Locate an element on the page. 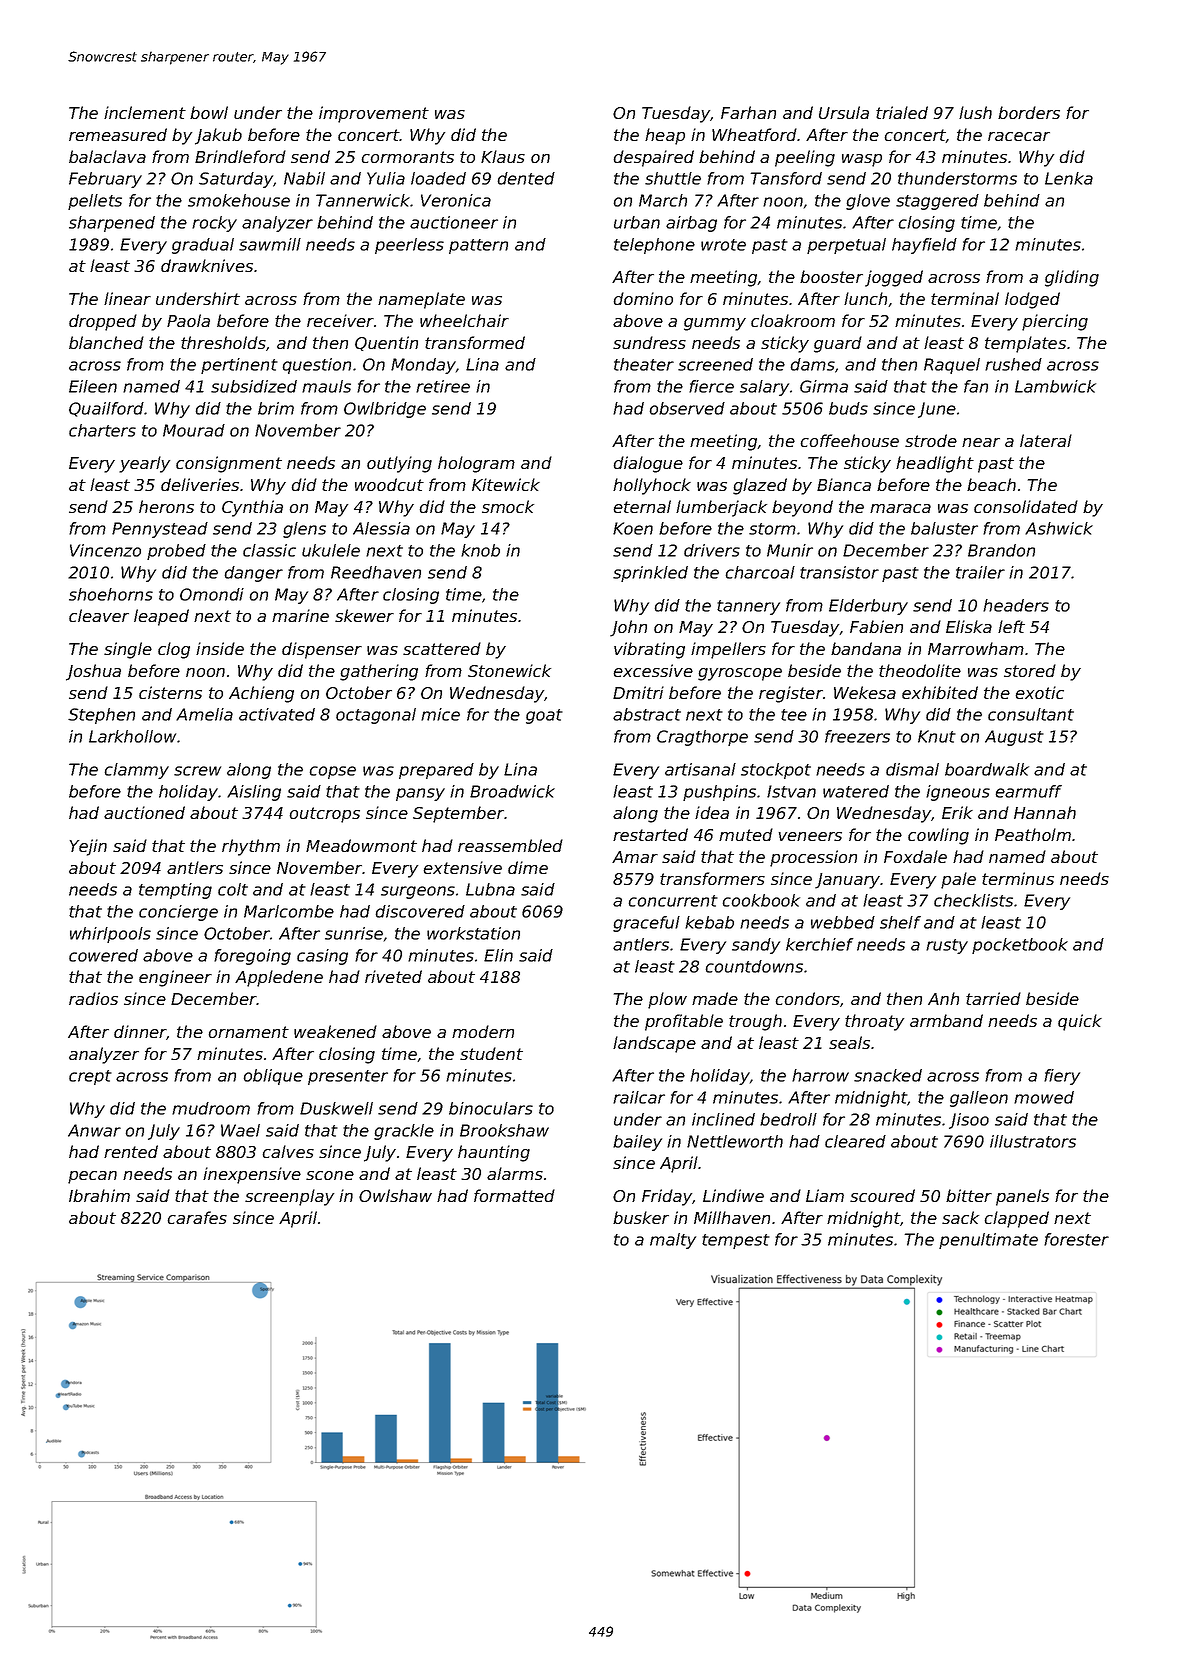 This document has width=1178, height=1666. Lenka is located at coordinates (1069, 178).
